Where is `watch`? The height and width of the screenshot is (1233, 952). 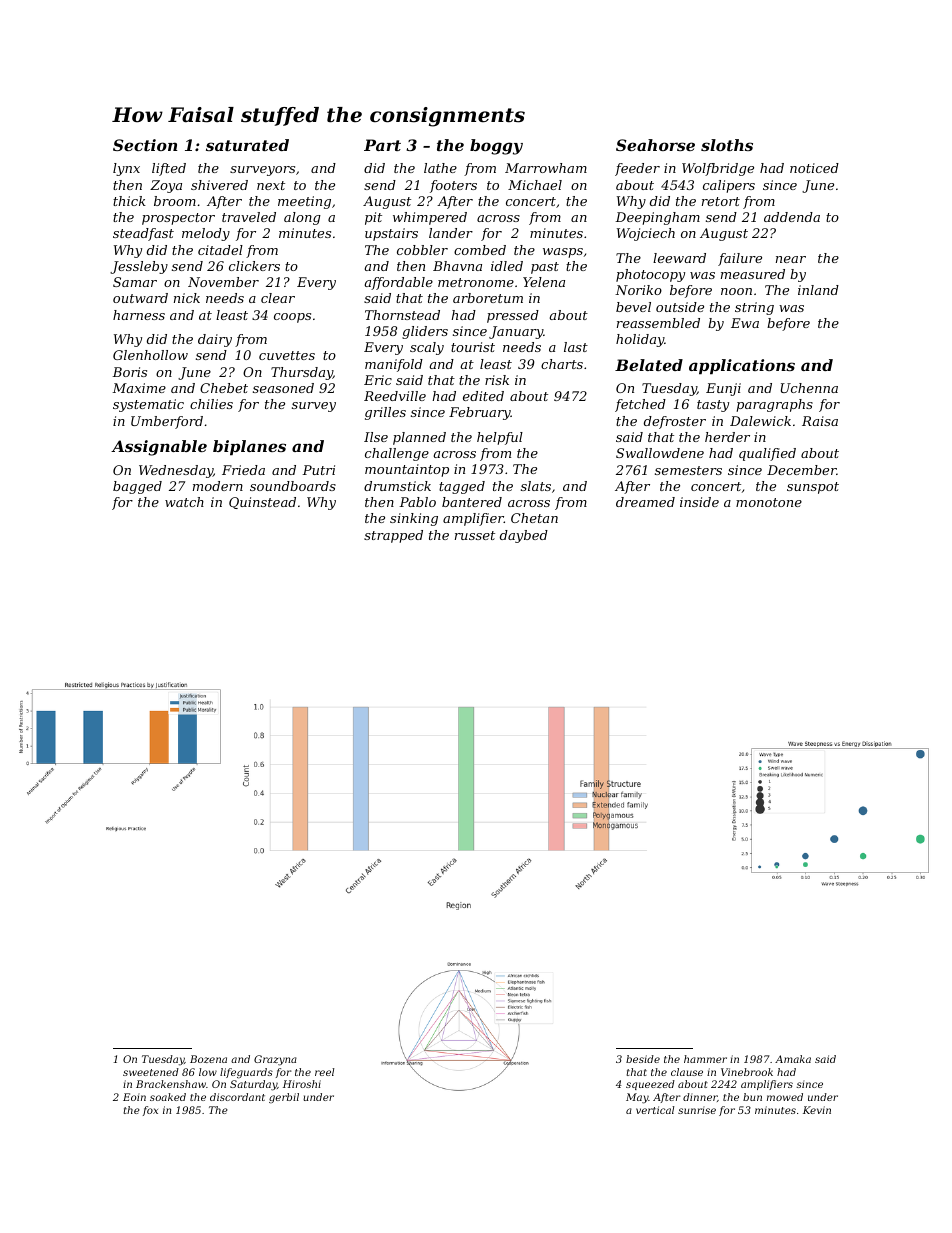
watch is located at coordinates (184, 502).
